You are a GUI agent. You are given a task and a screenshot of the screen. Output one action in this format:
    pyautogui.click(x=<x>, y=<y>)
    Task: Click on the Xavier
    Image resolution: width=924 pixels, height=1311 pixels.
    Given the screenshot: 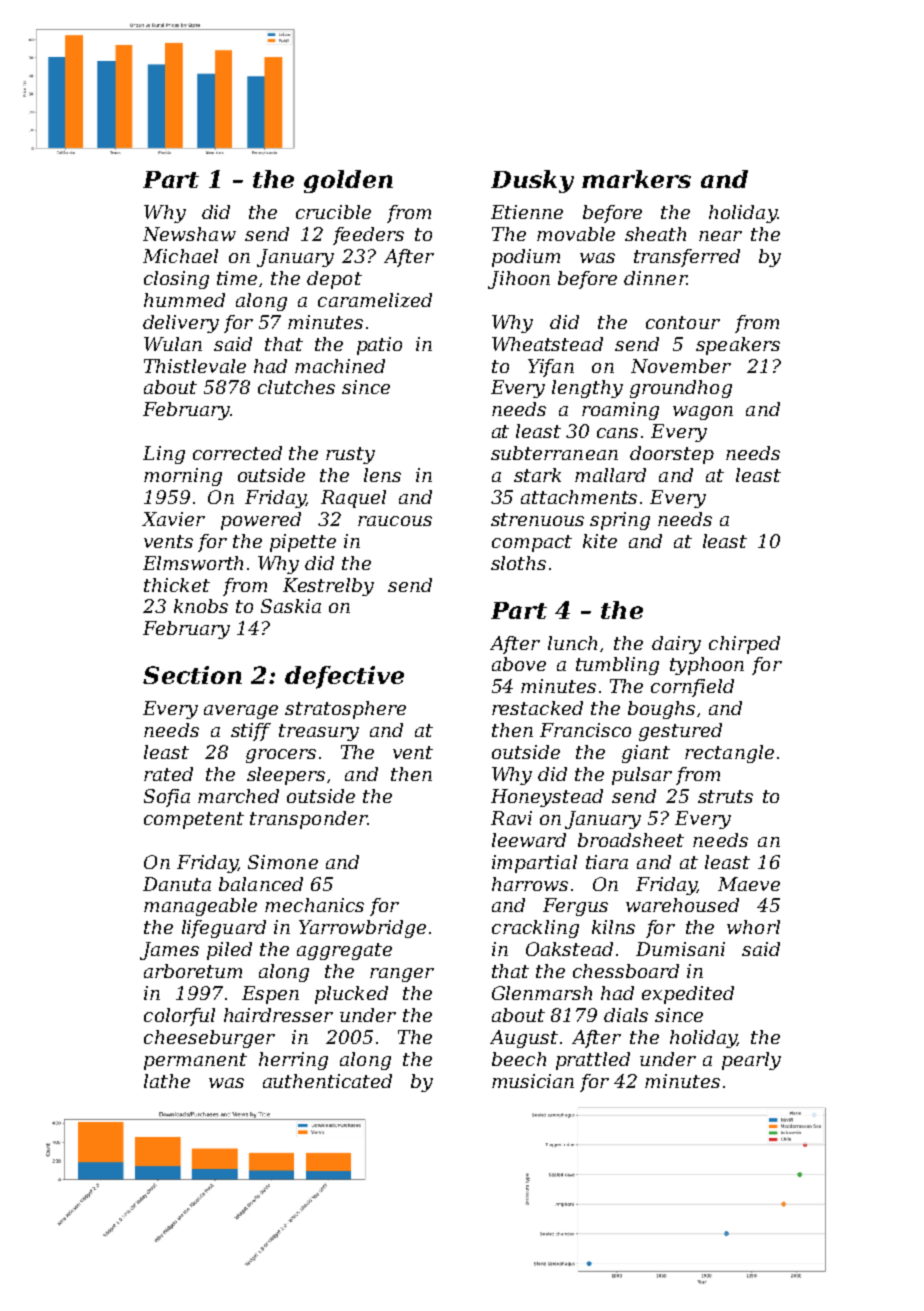 What is the action you would take?
    pyautogui.click(x=173, y=519)
